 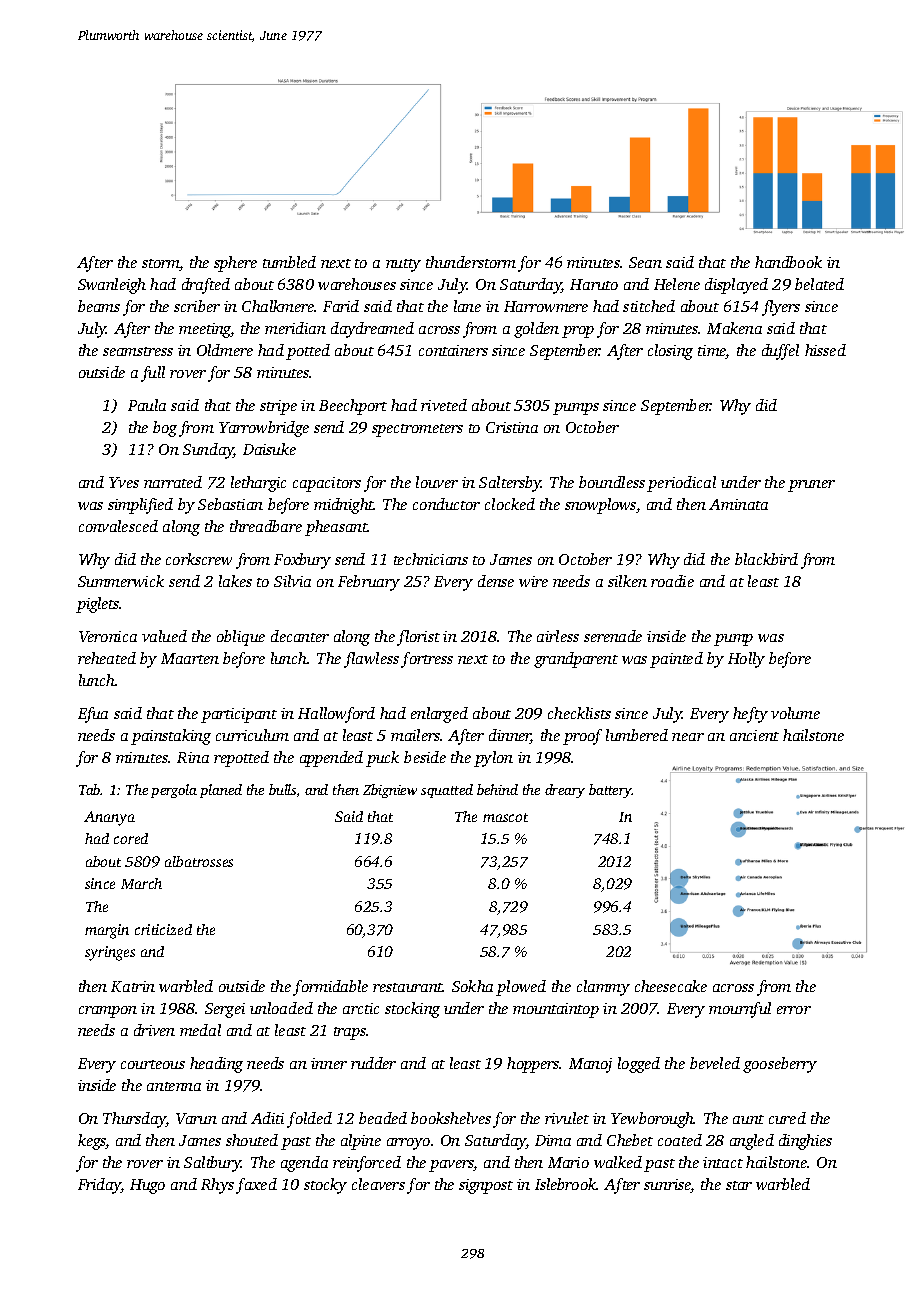 I want to click on tumbled, so click(x=289, y=262).
